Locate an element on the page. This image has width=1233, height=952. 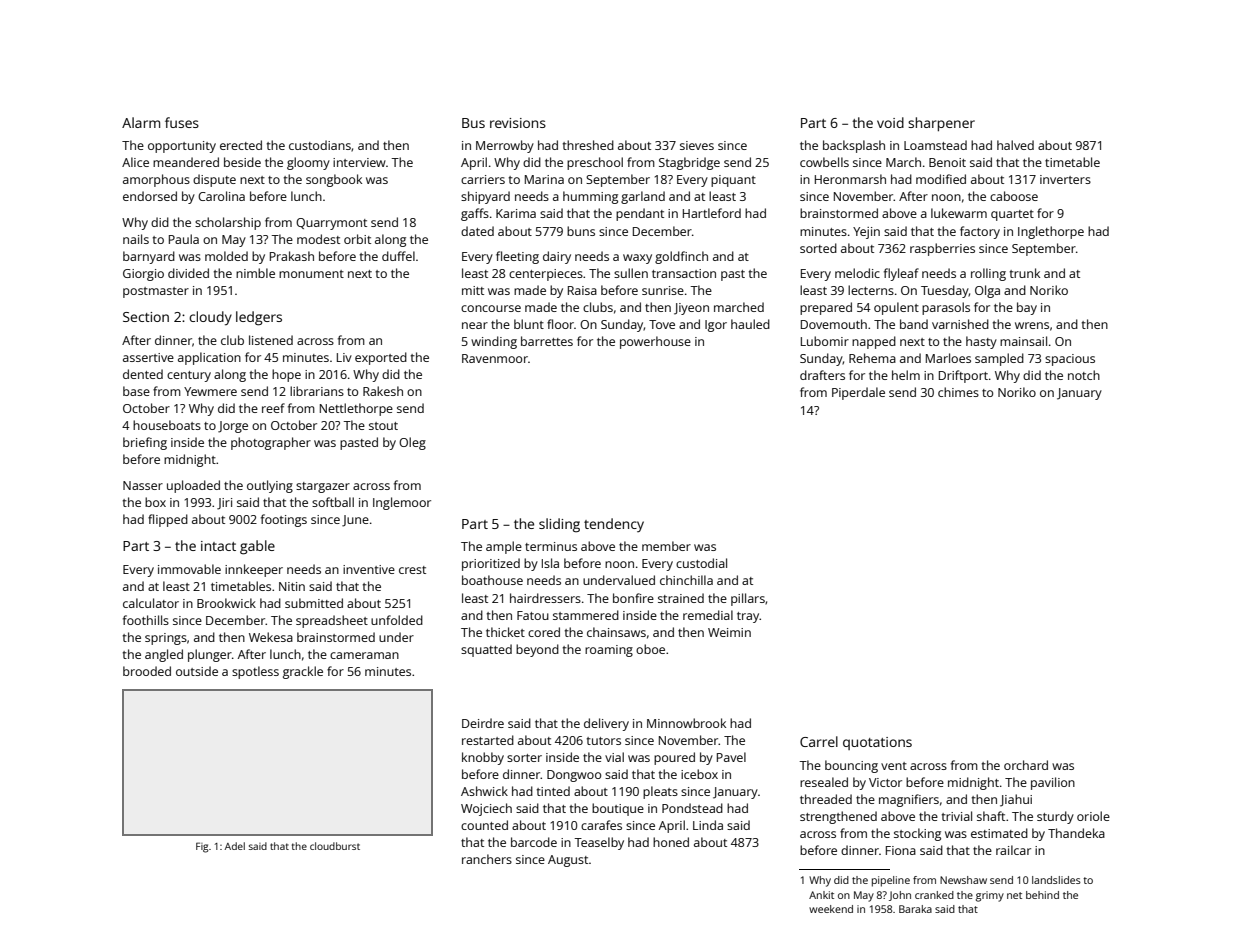
gloomy is located at coordinates (308, 163).
